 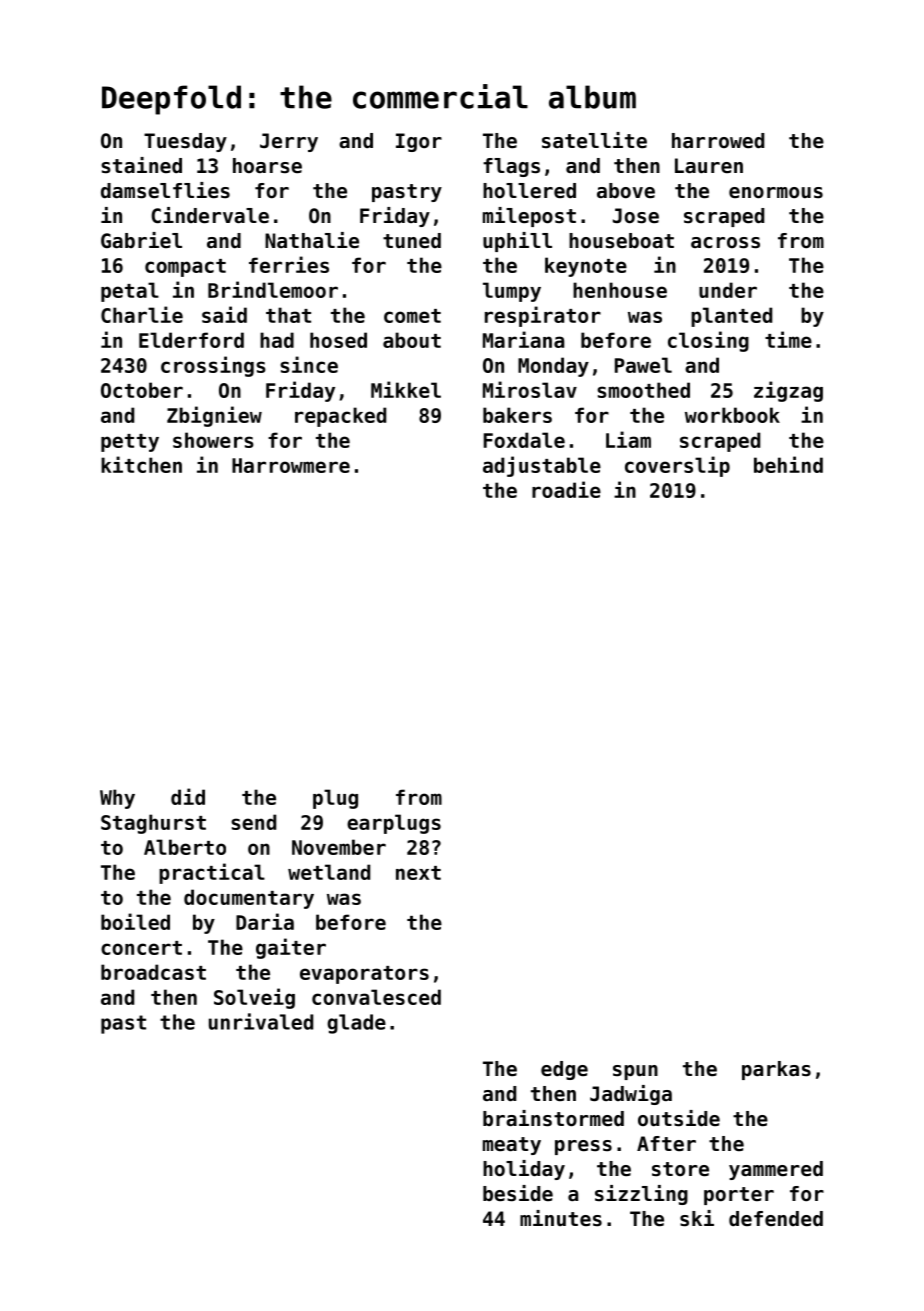 I want to click on unrivaled, so click(x=261, y=1021).
